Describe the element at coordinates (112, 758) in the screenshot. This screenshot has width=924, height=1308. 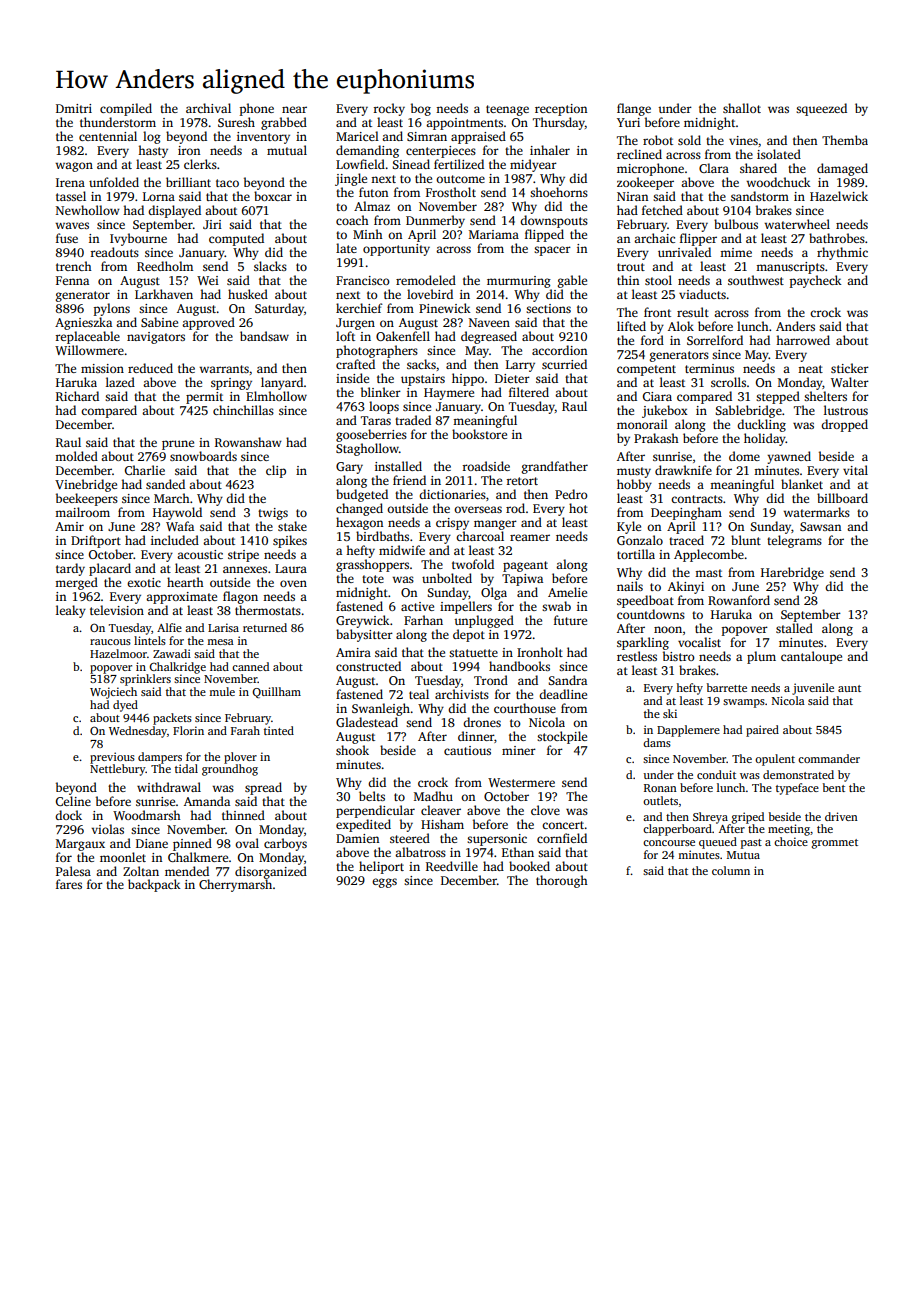
I see `previous` at that location.
